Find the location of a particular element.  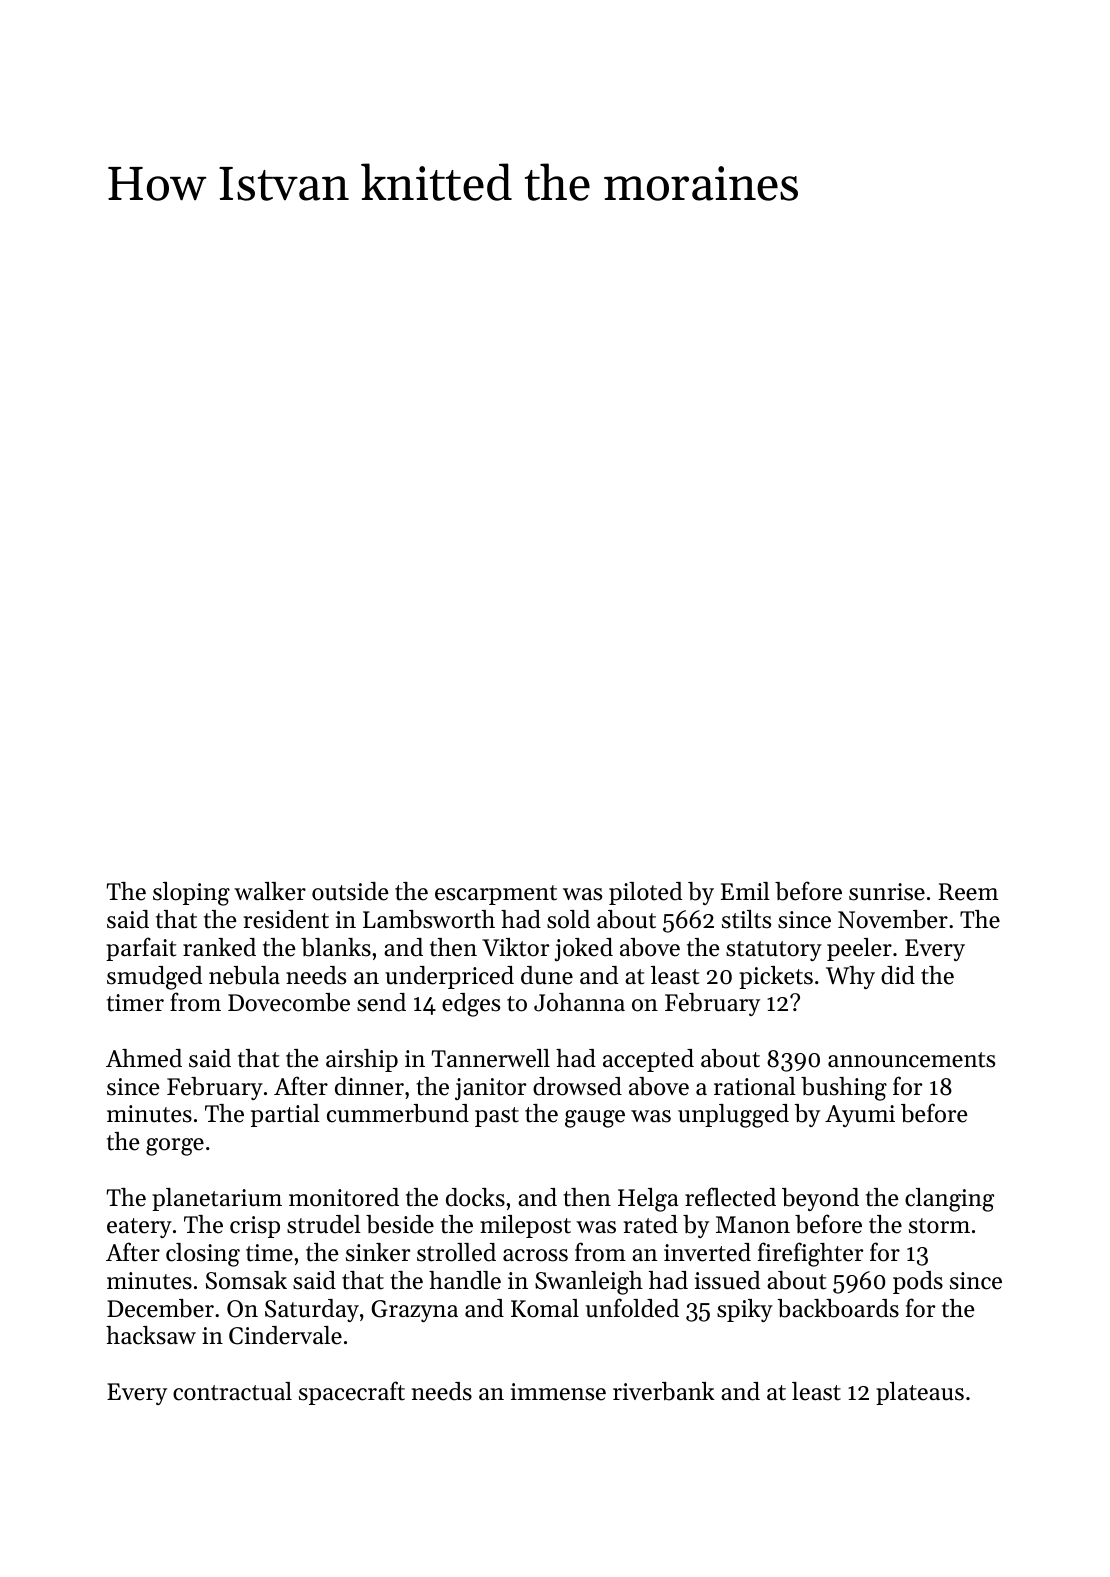

strolled is located at coordinates (456, 1252).
